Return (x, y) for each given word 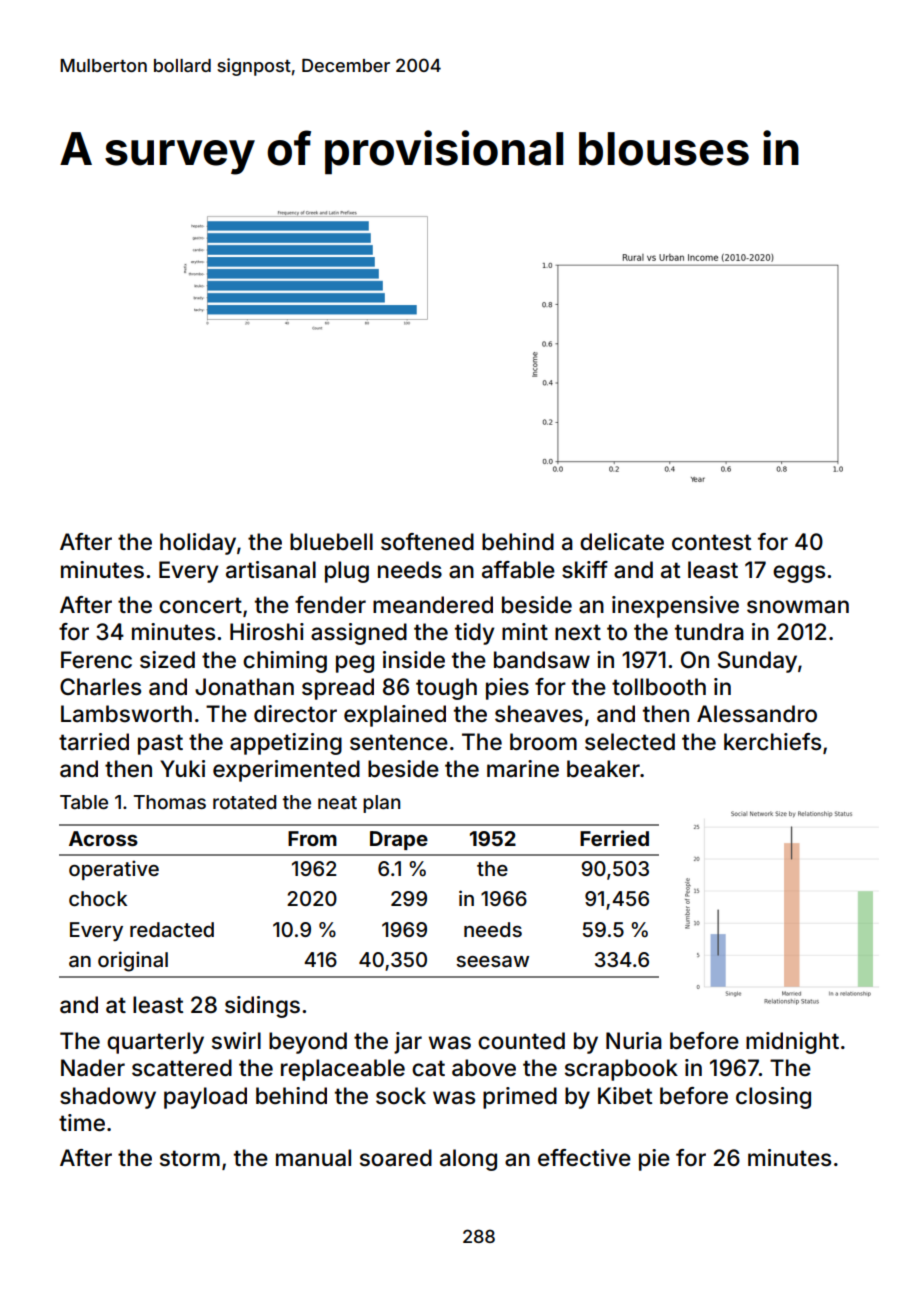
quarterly (155, 1043)
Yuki (182, 768)
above (484, 1068)
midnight (792, 1043)
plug (347, 572)
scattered (182, 1068)
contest (711, 542)
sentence (399, 742)
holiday (198, 544)
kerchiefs (772, 742)
